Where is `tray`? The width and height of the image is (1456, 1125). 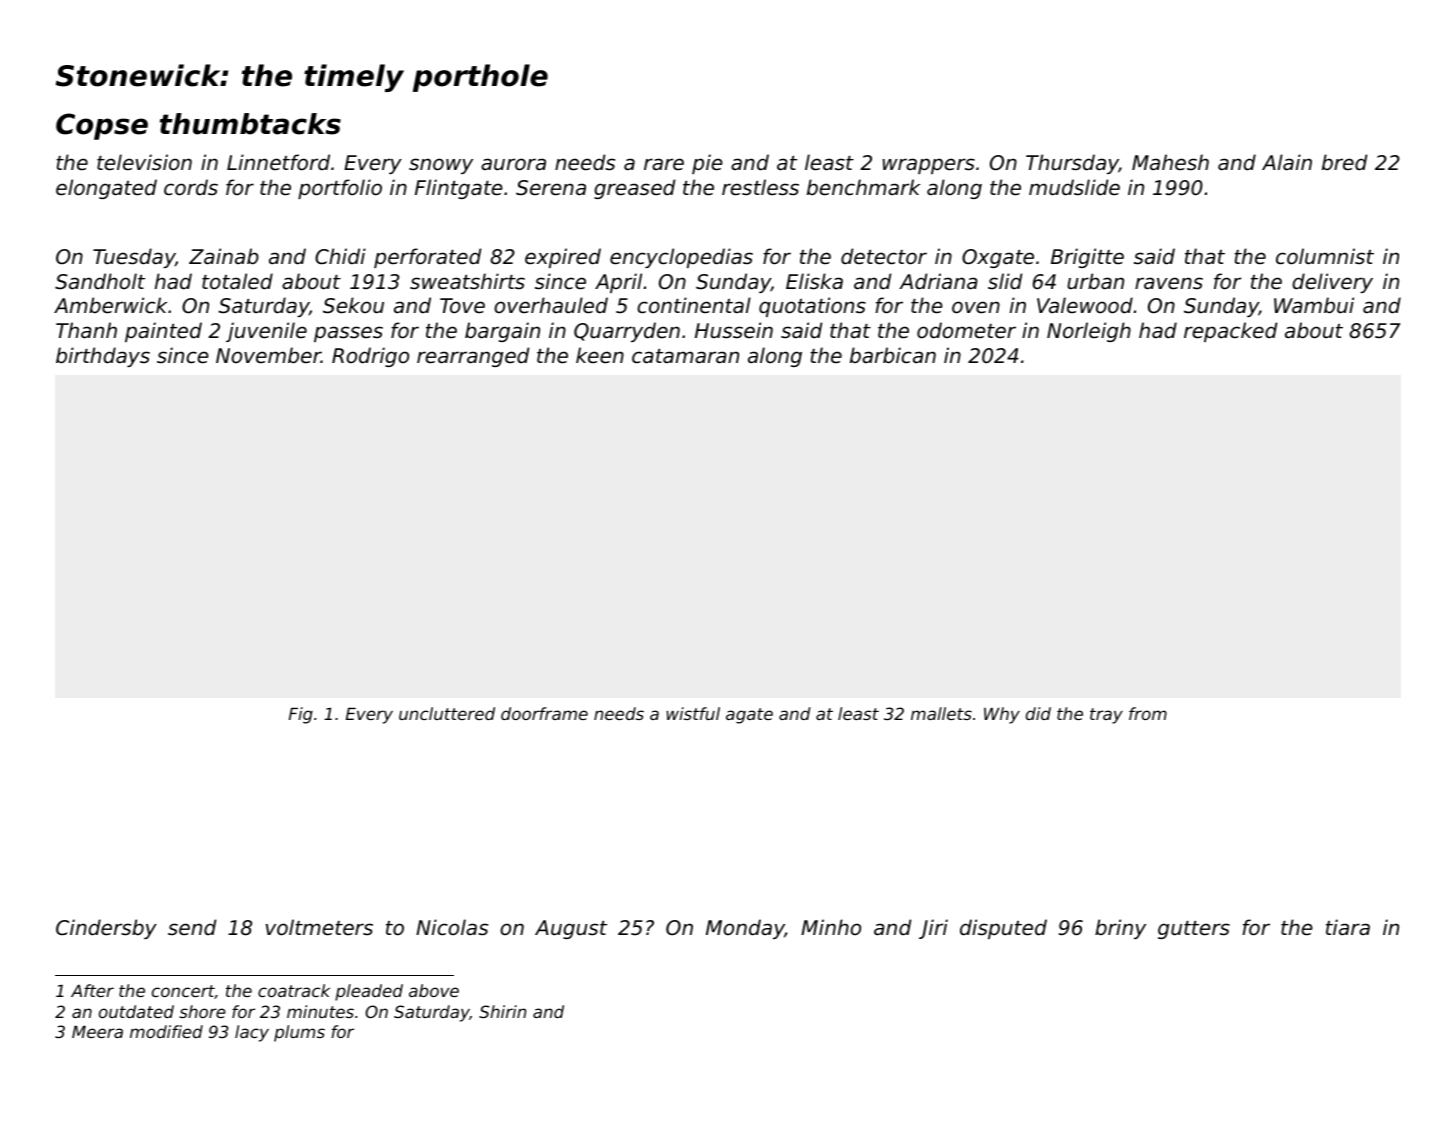
tray is located at coordinates (1106, 716).
